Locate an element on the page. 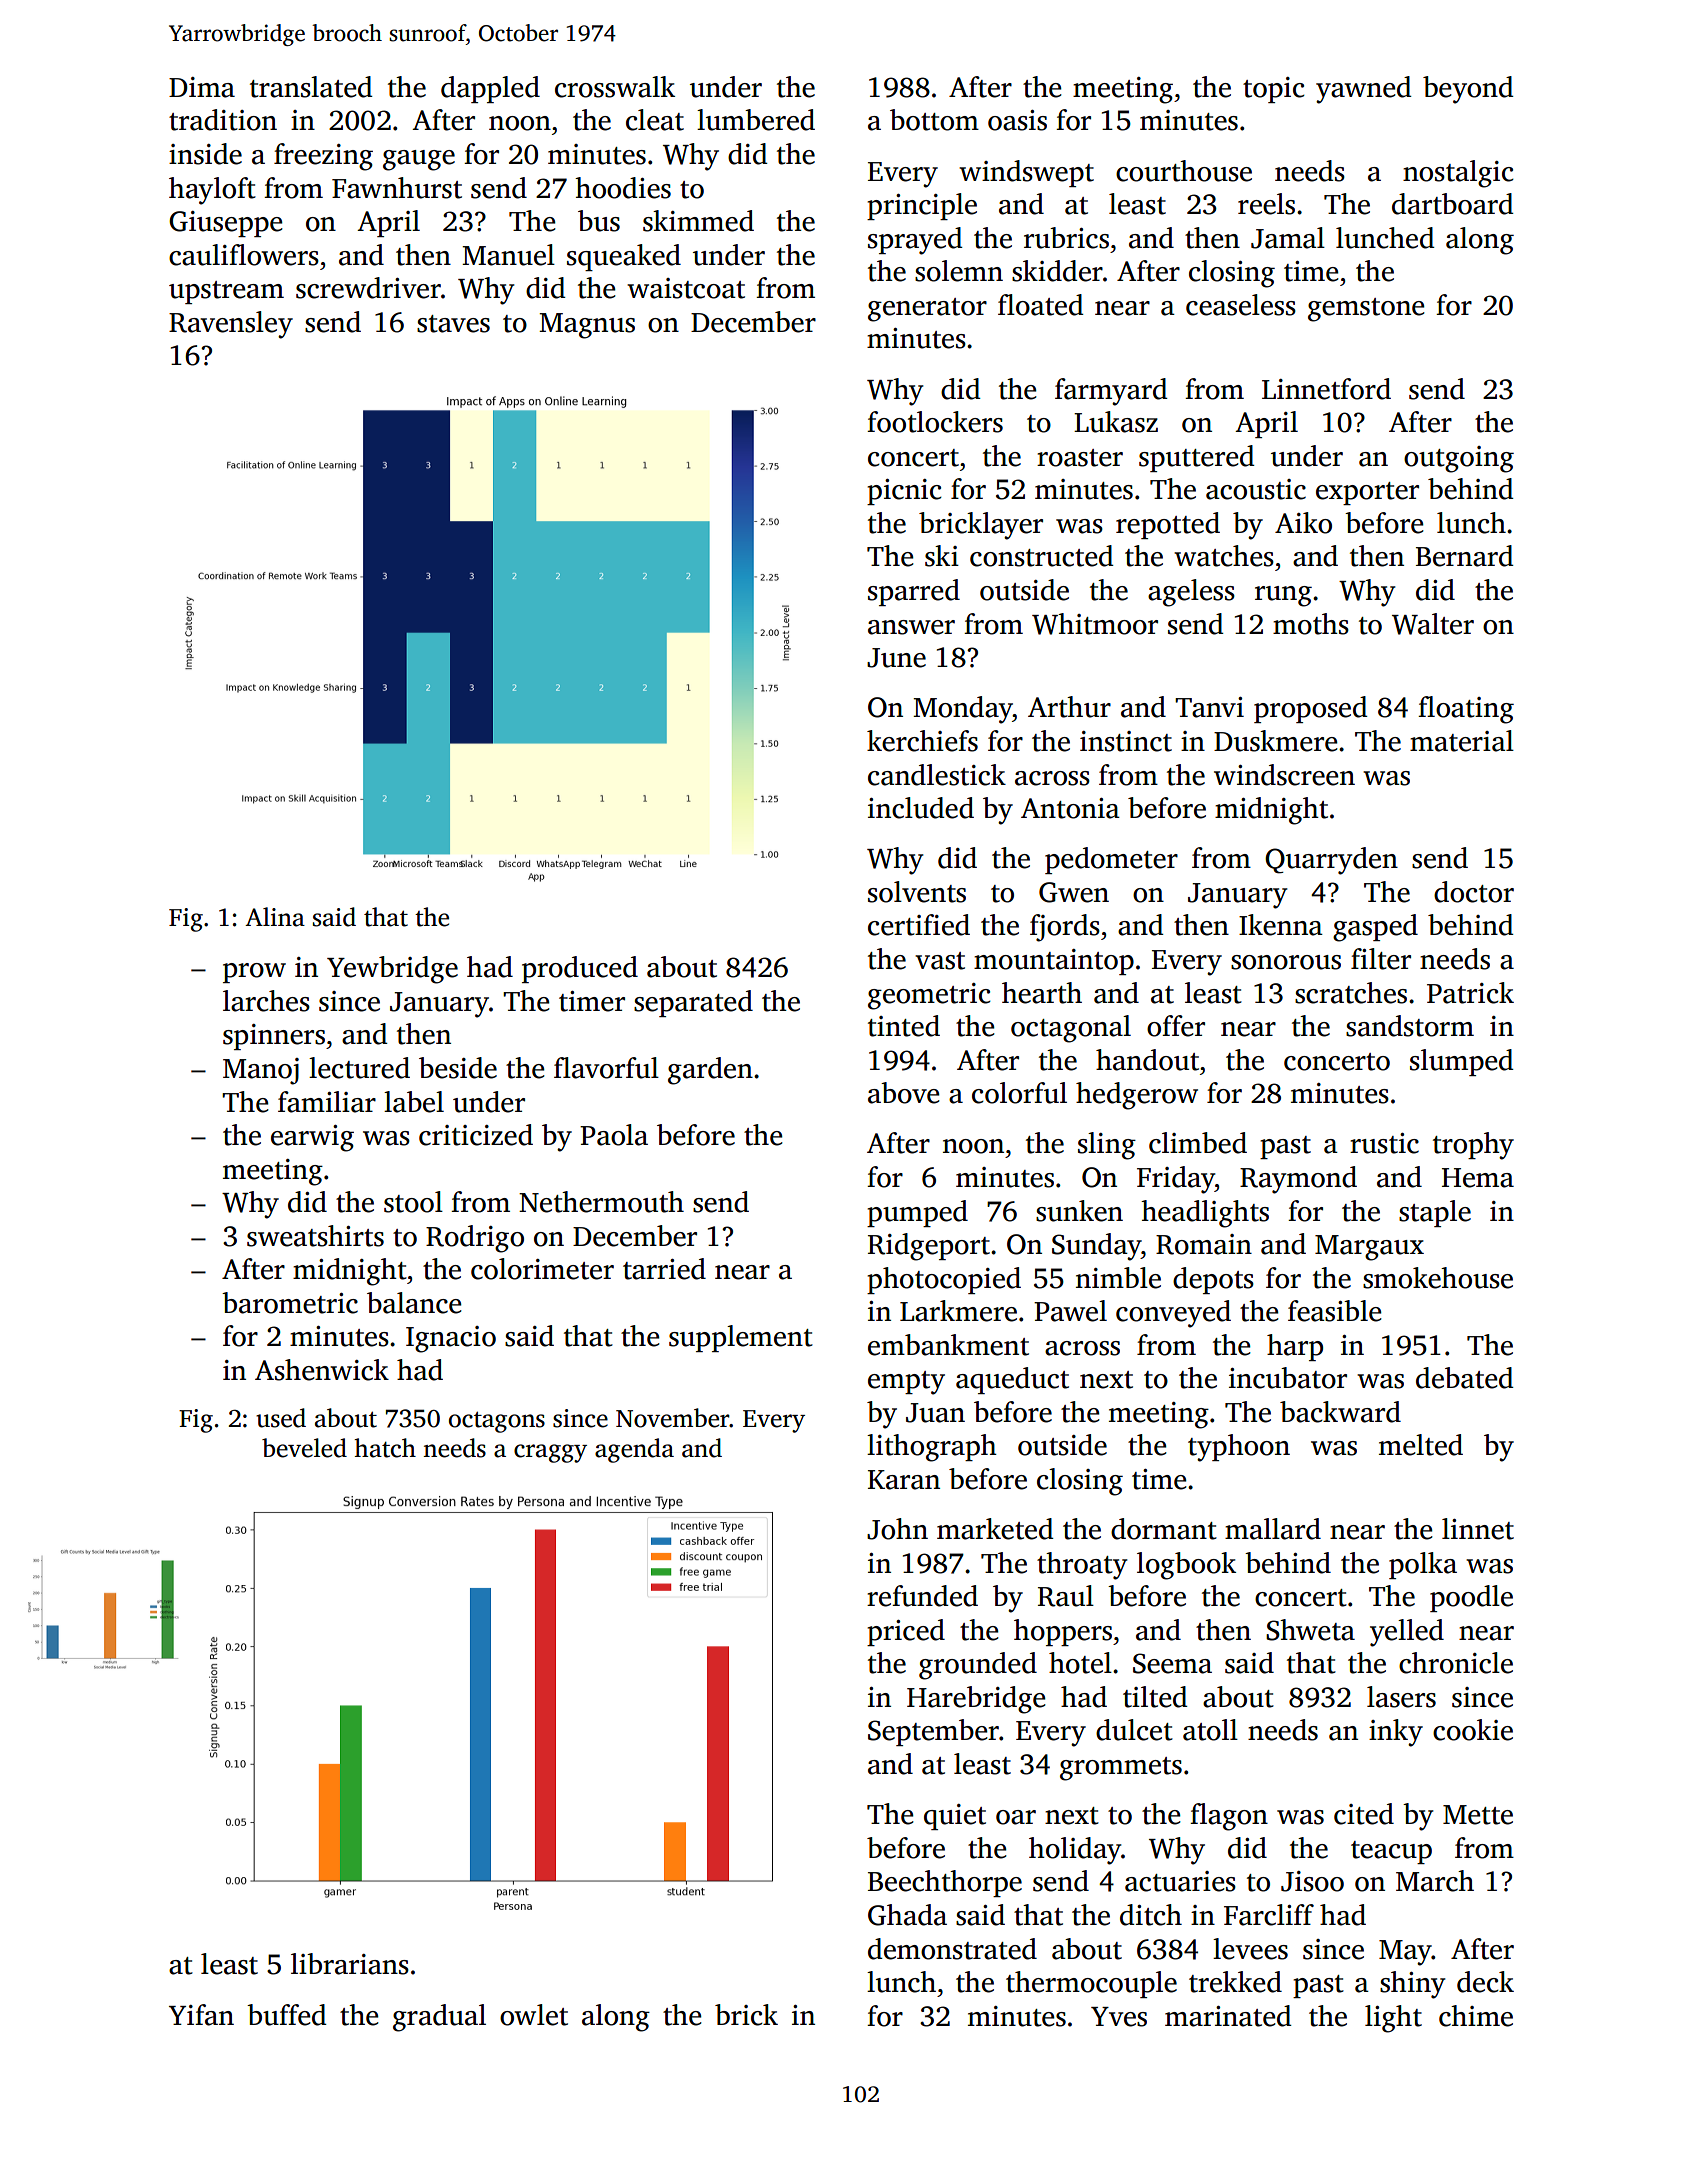 Image resolution: width=1683 pixels, height=2178 pixels. owlet is located at coordinates (534, 2015).
